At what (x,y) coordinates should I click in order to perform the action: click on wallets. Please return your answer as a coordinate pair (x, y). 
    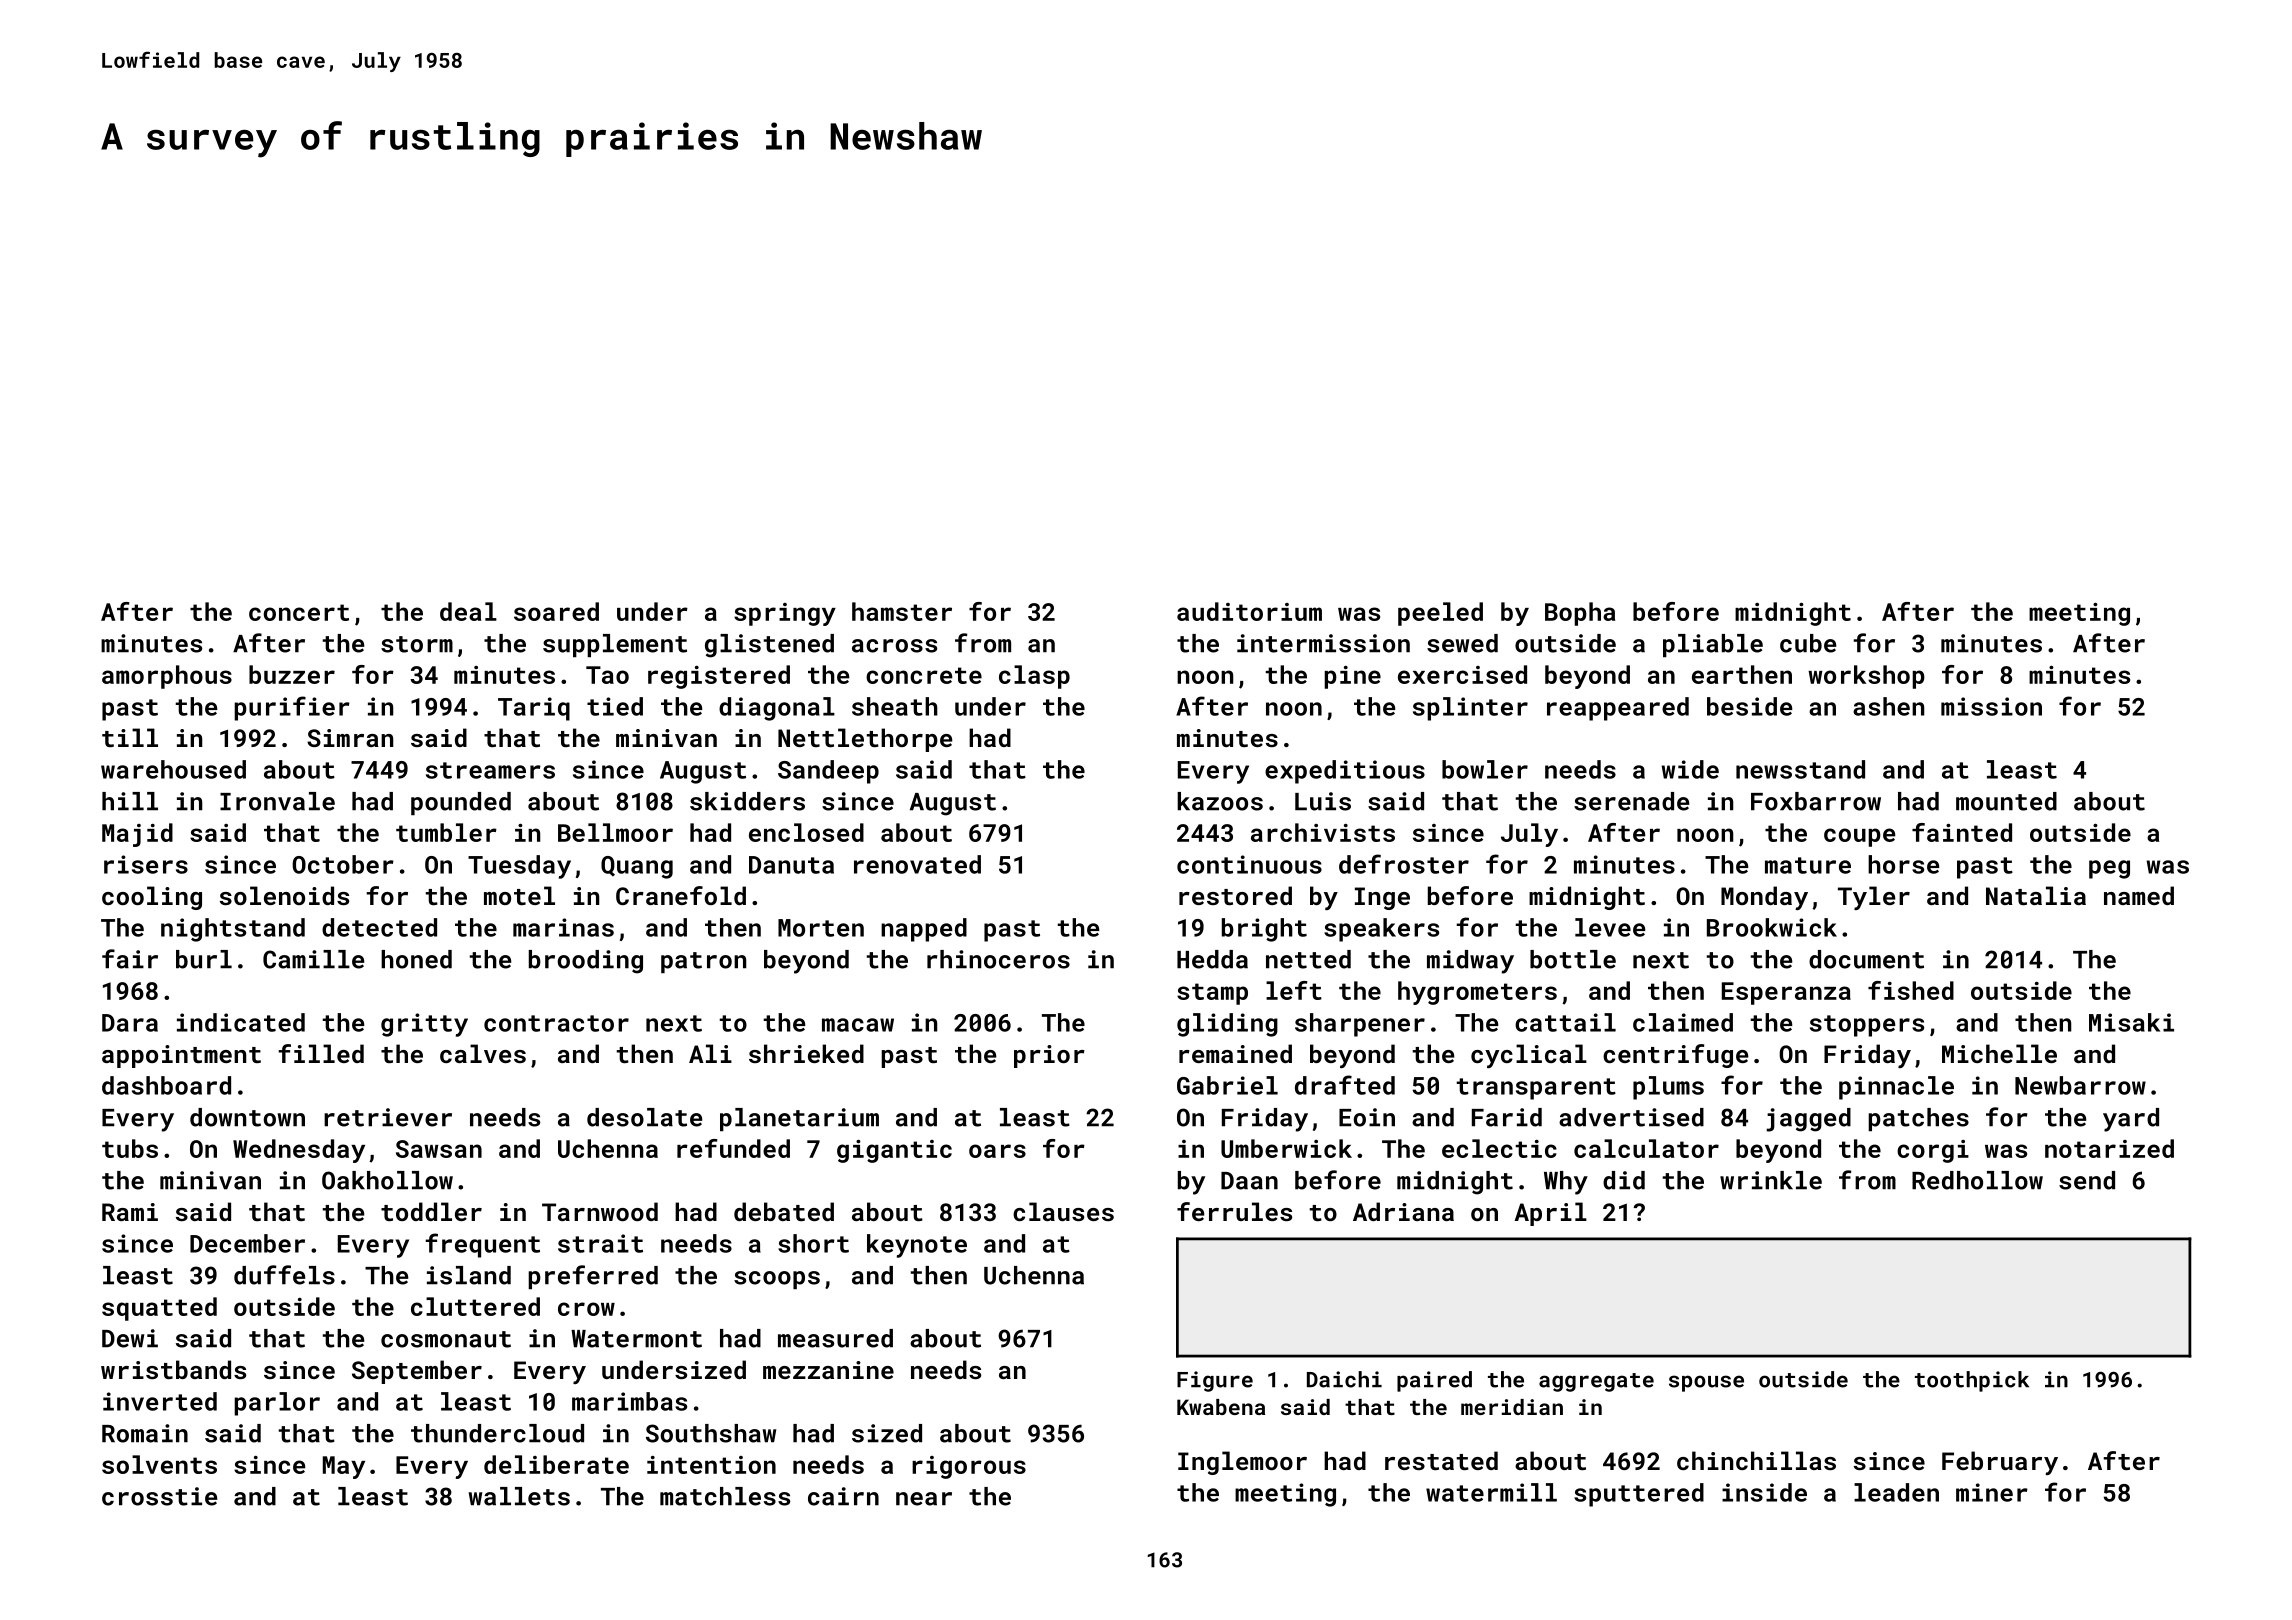
    Looking at the image, I should click on (519, 1496).
